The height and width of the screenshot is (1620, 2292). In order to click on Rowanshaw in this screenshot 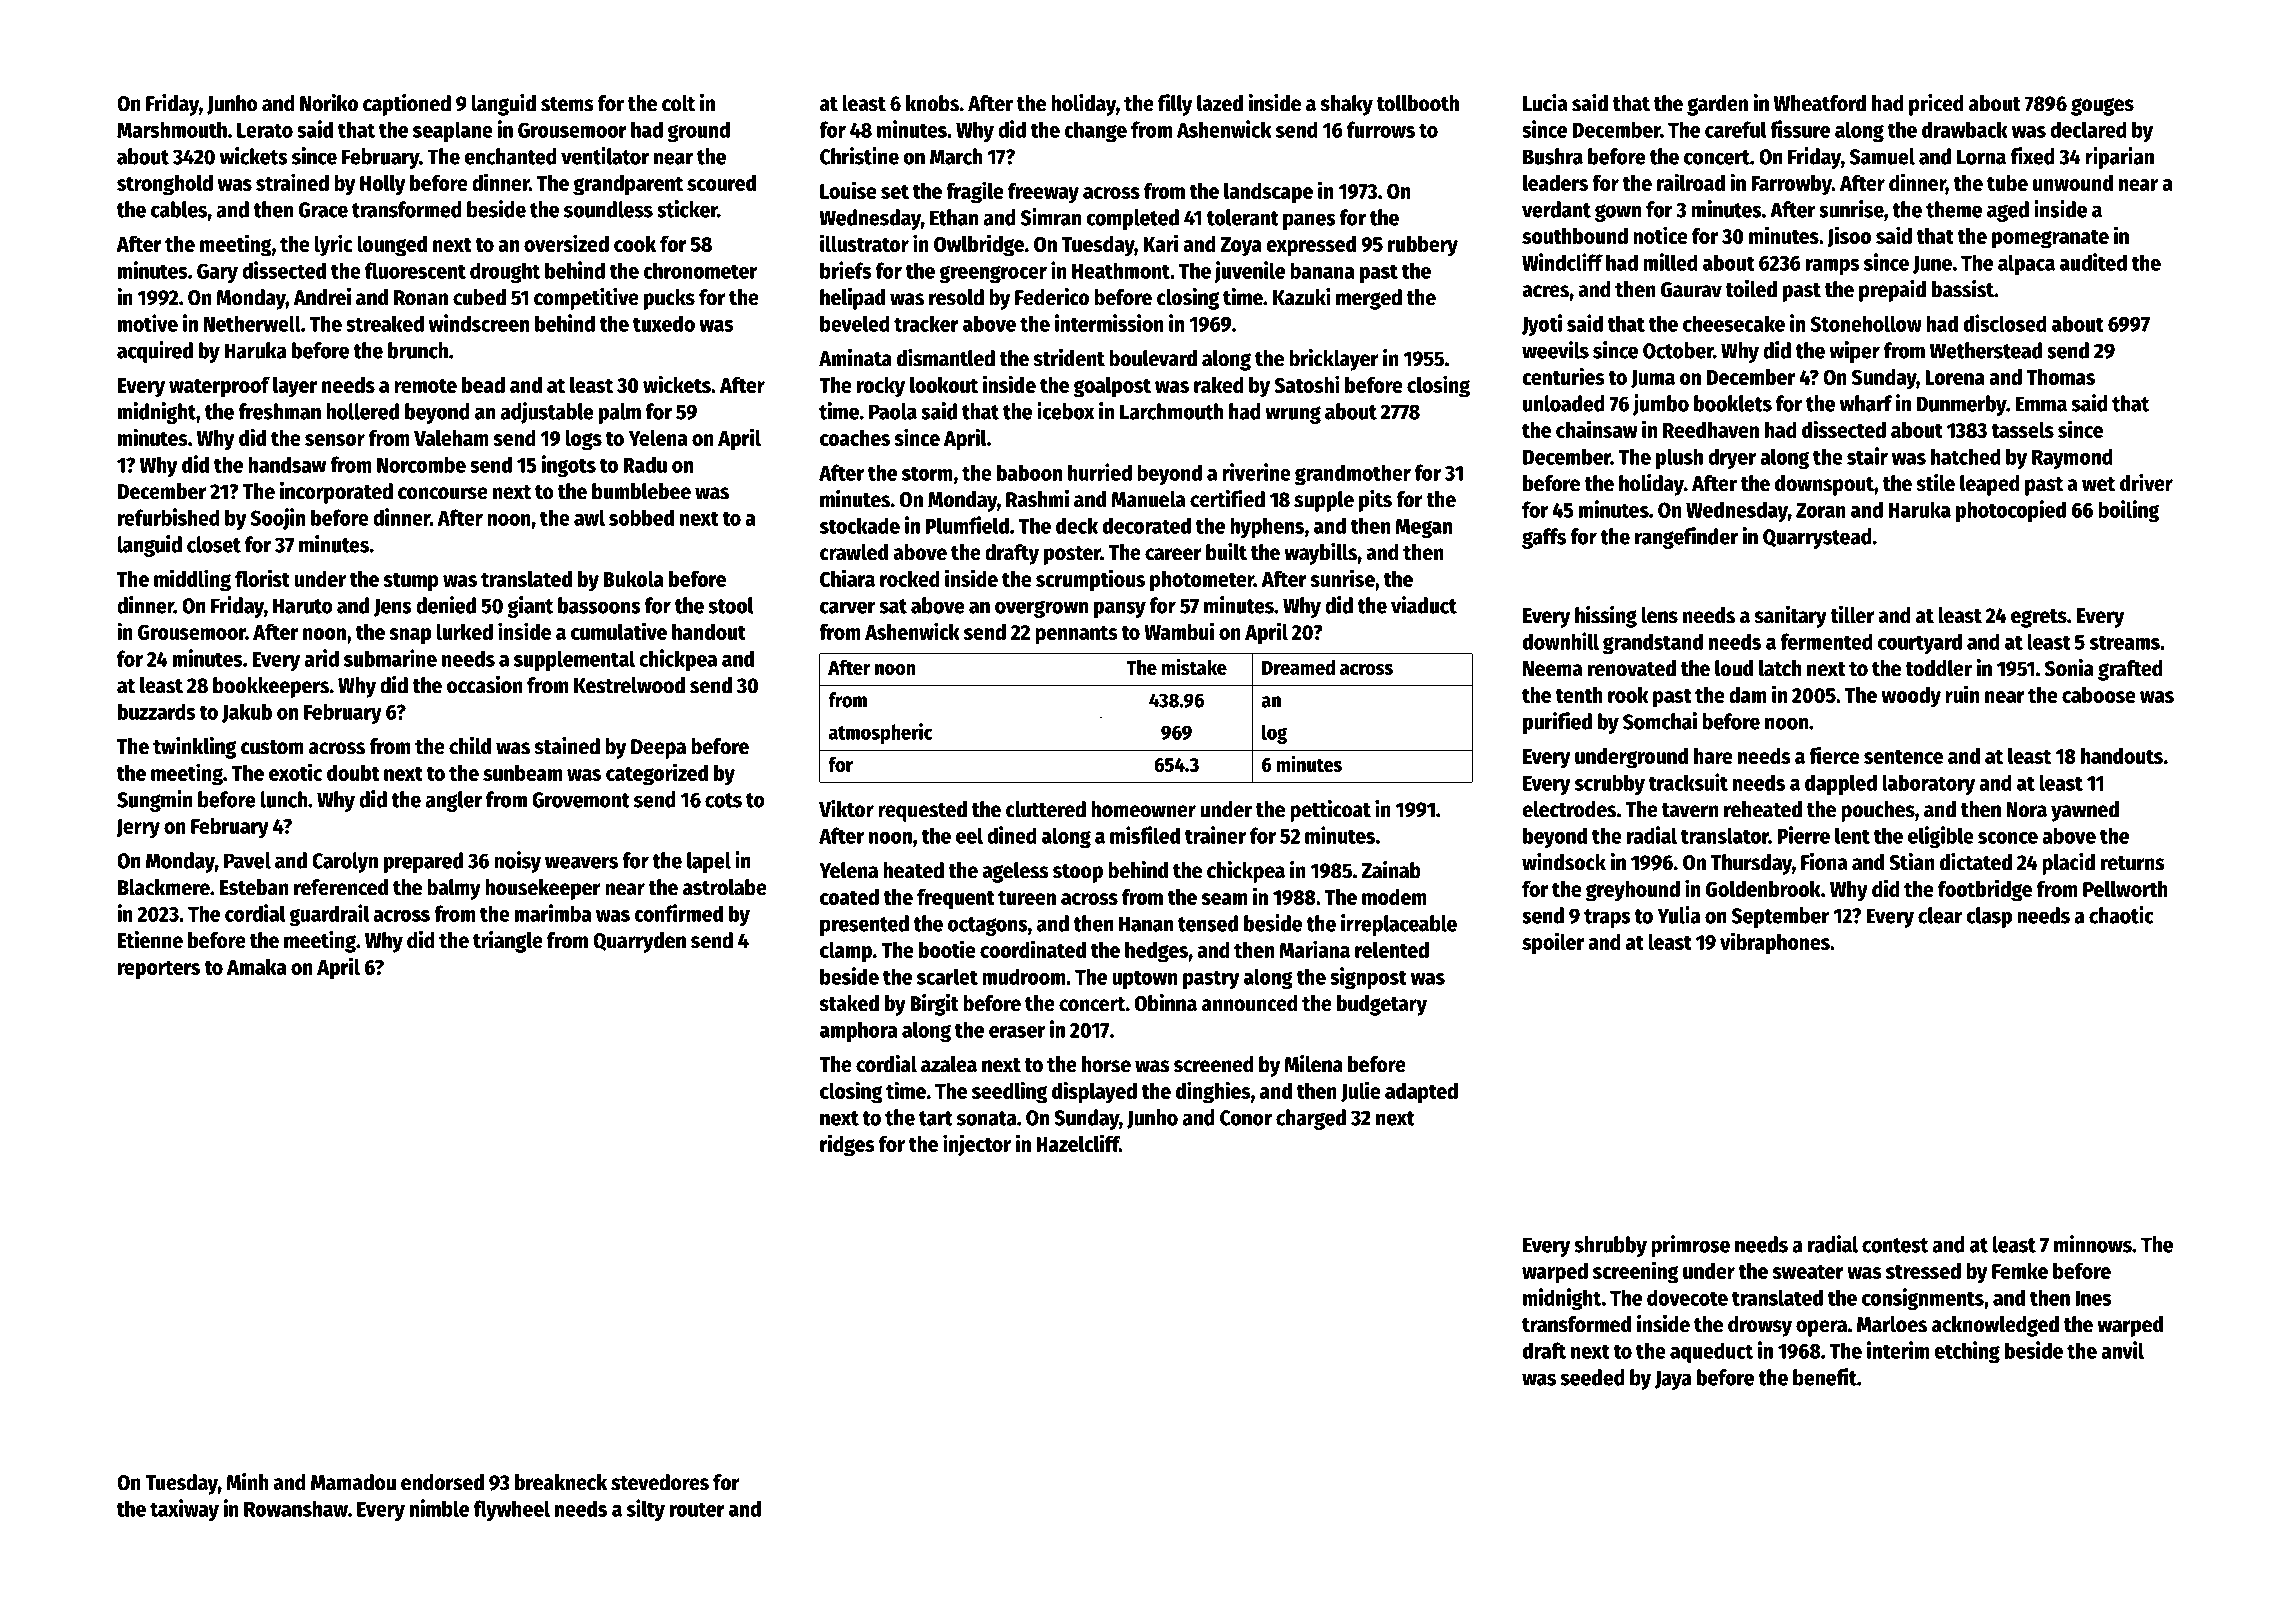, I will do `click(296, 1508)`.
